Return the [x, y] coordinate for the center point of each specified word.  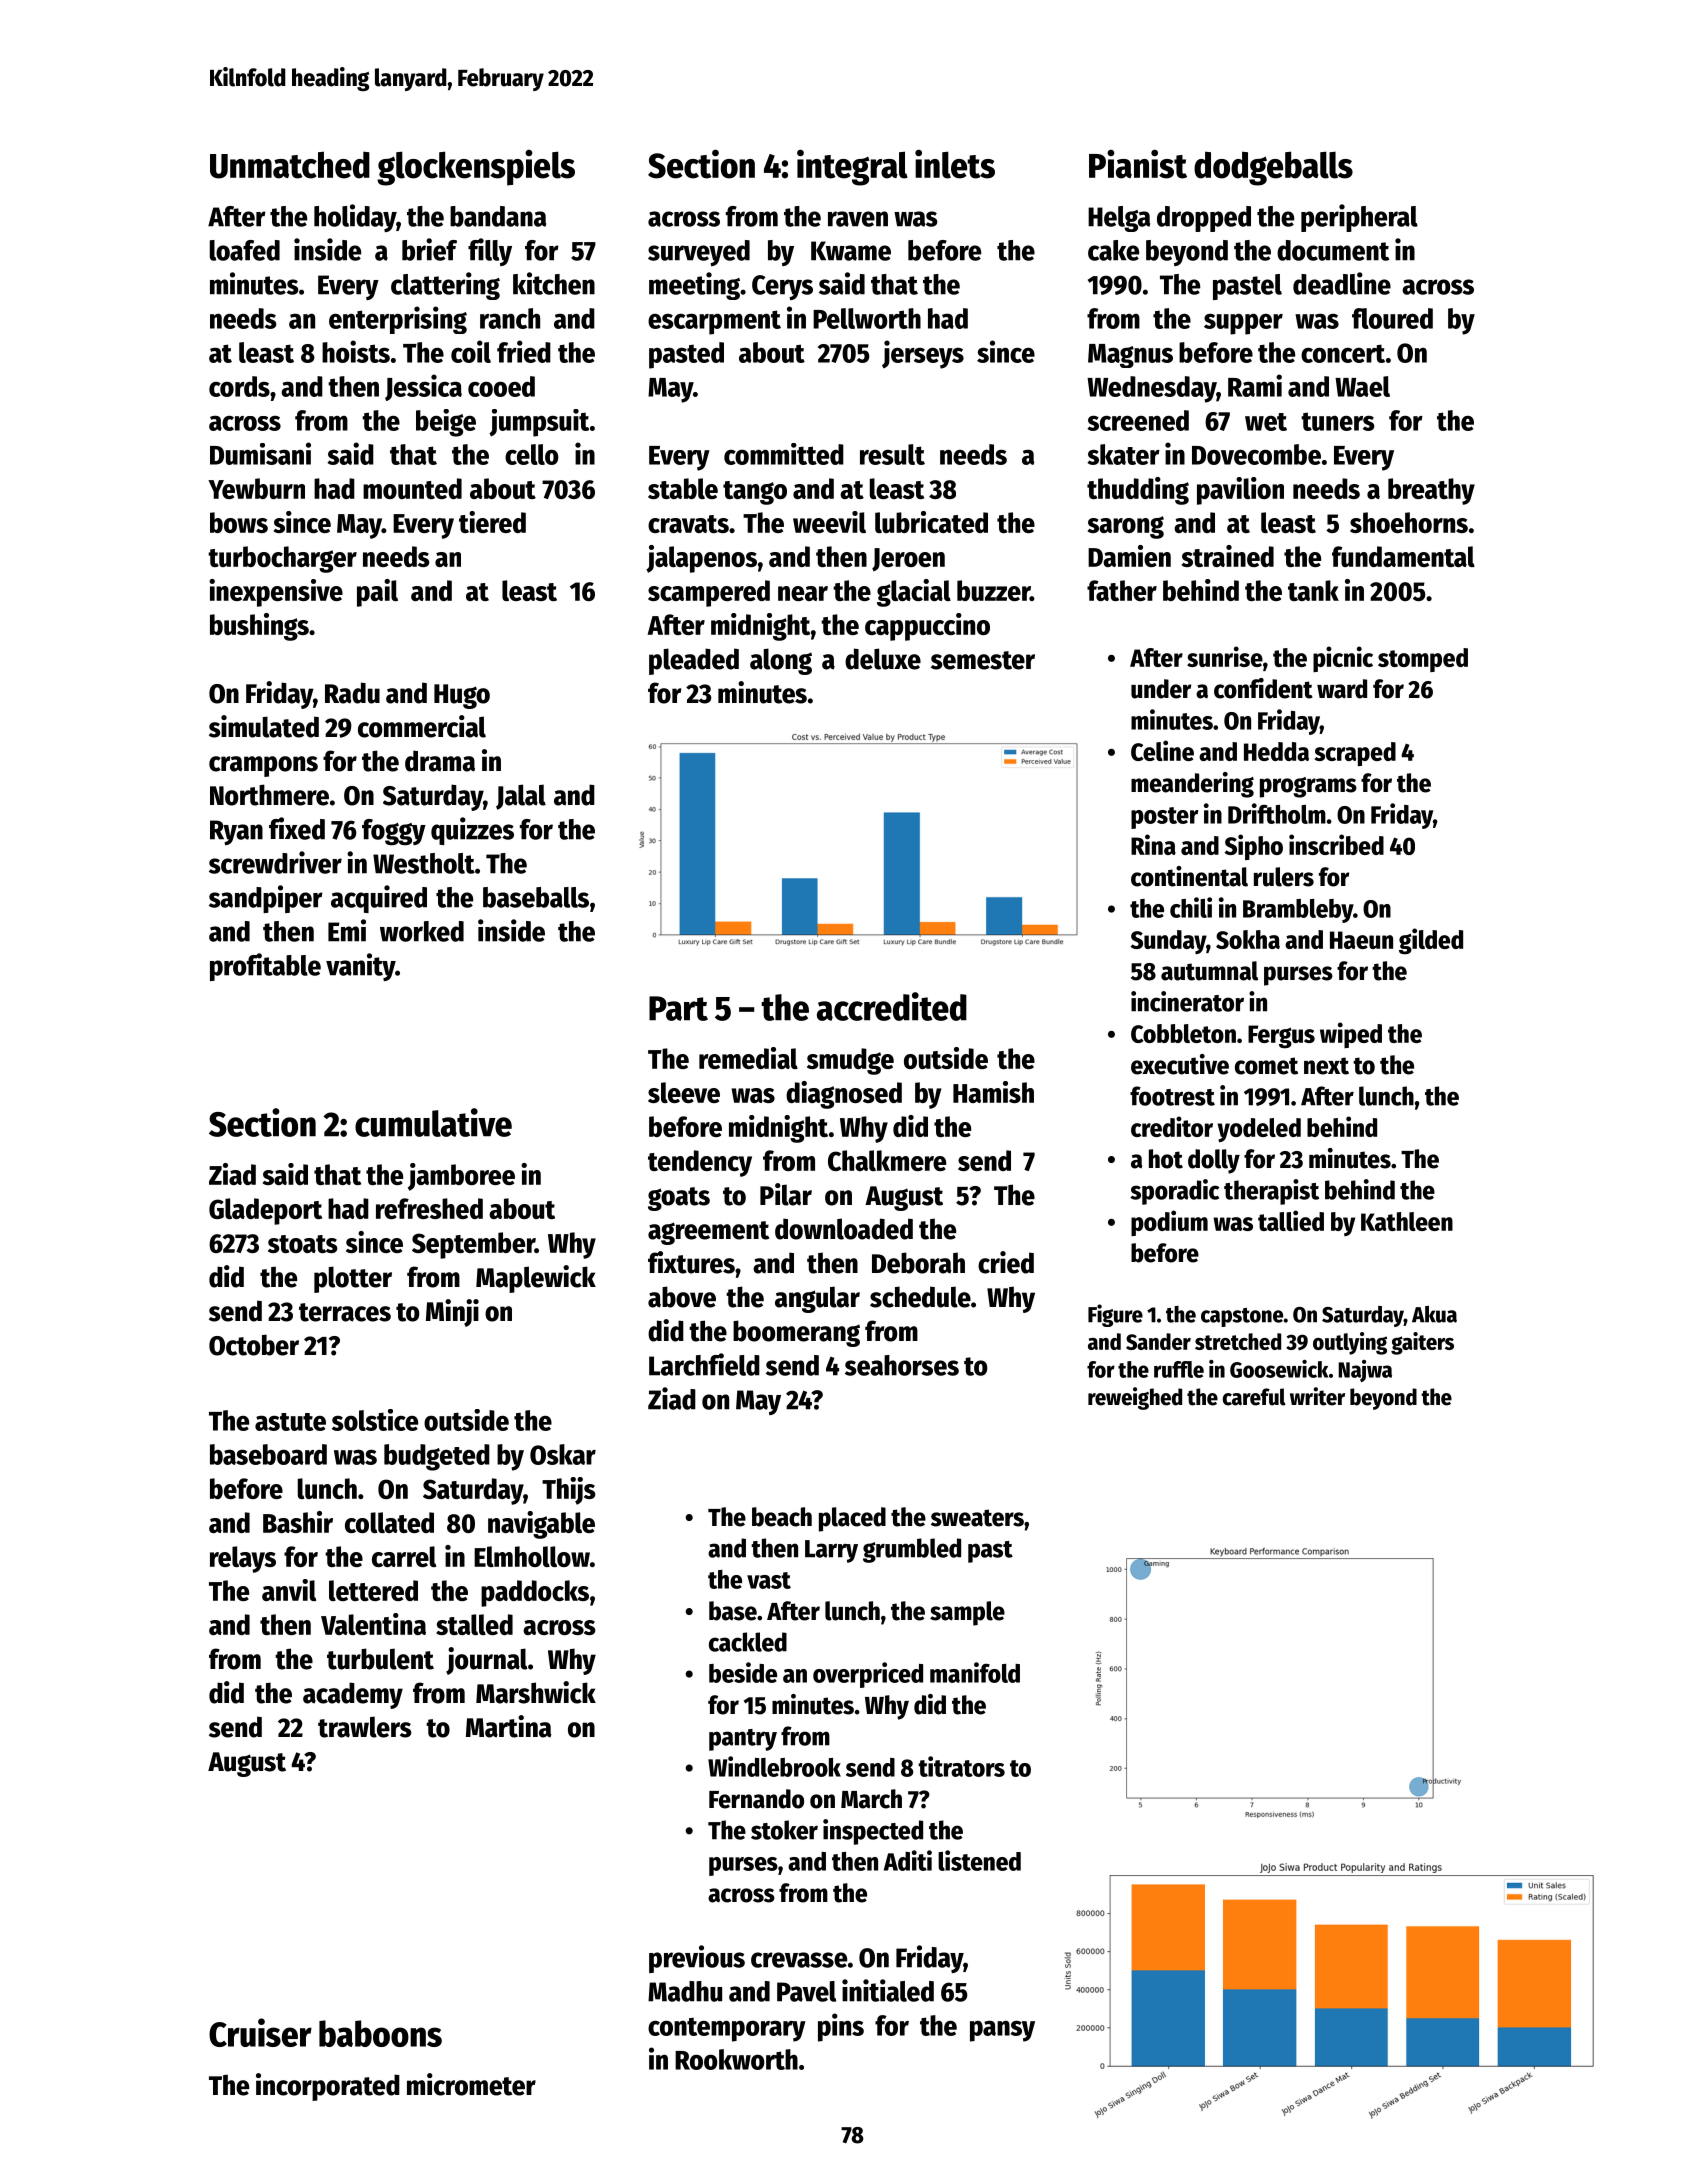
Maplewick [536, 1279]
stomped [1423, 660]
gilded [1431, 941]
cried [1006, 1262]
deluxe [883, 659]
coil [471, 351]
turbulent [380, 1659]
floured [1392, 318]
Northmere [269, 795]
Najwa [1365, 1371]
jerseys [923, 354]
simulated [264, 726]
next [1326, 1066]
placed [852, 1519]
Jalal [521, 797]
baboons [380, 2033]
